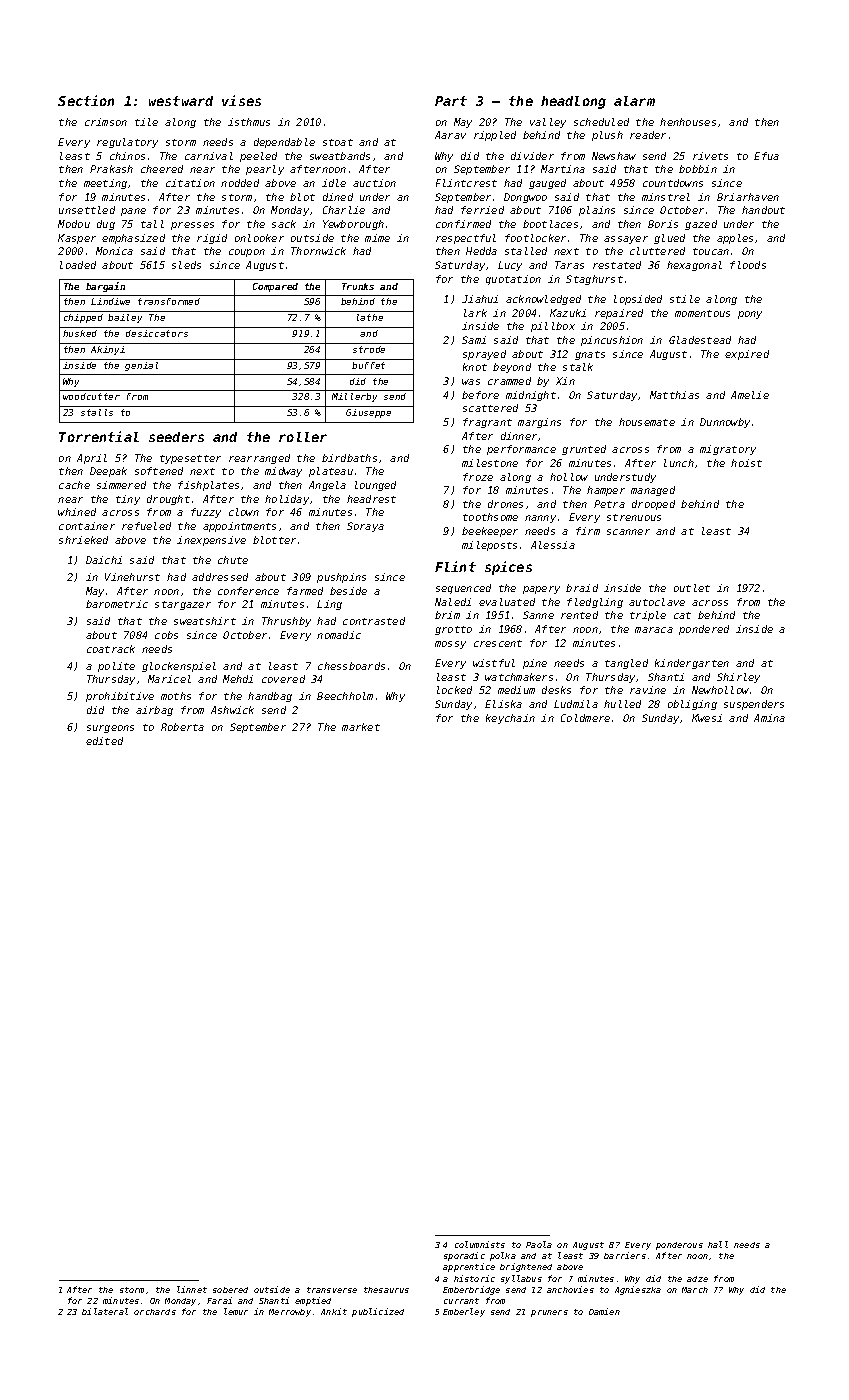  I want to click on Kwesi, so click(707, 718).
